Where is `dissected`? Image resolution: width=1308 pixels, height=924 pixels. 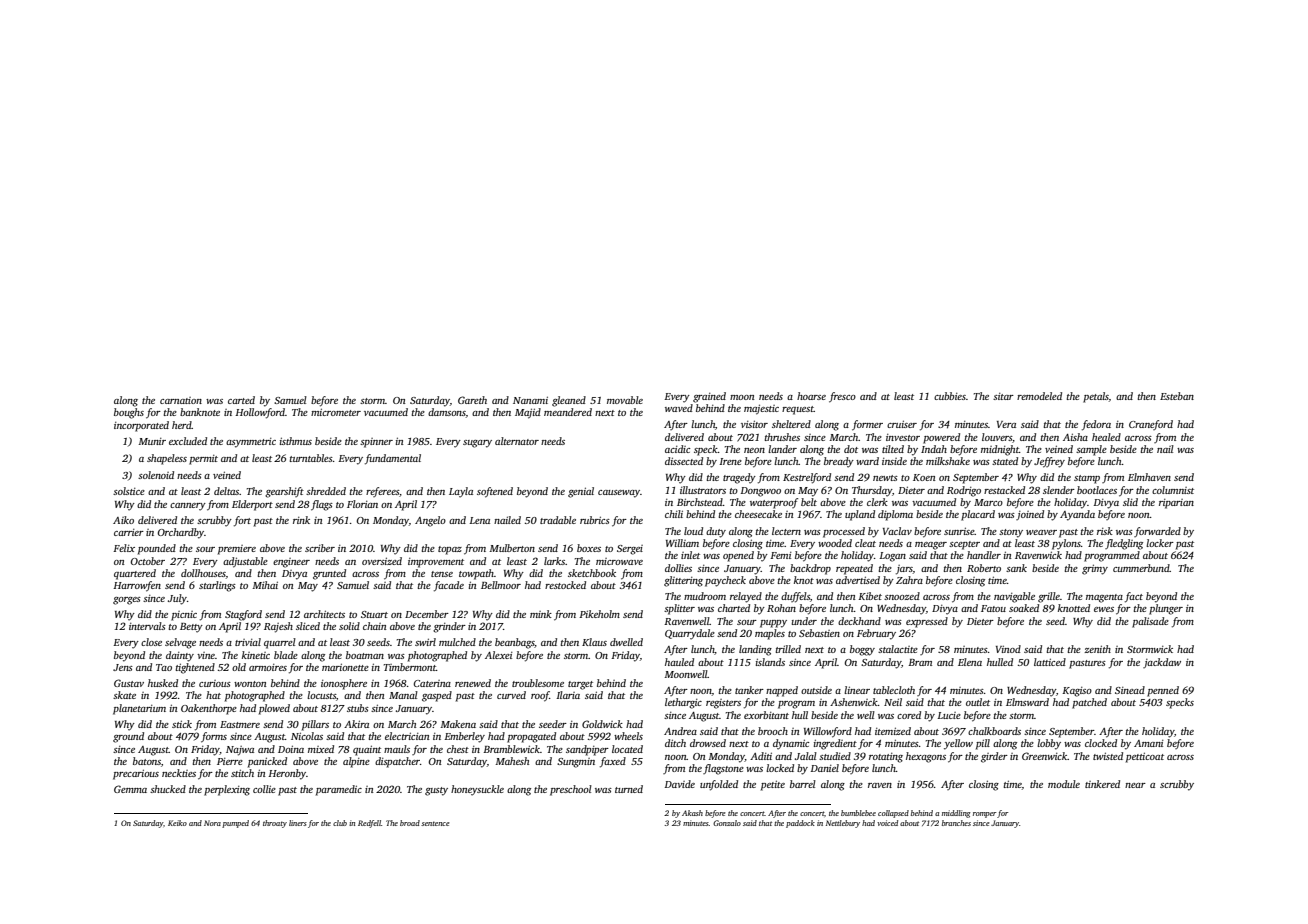
dissected is located at coordinates (684, 461).
